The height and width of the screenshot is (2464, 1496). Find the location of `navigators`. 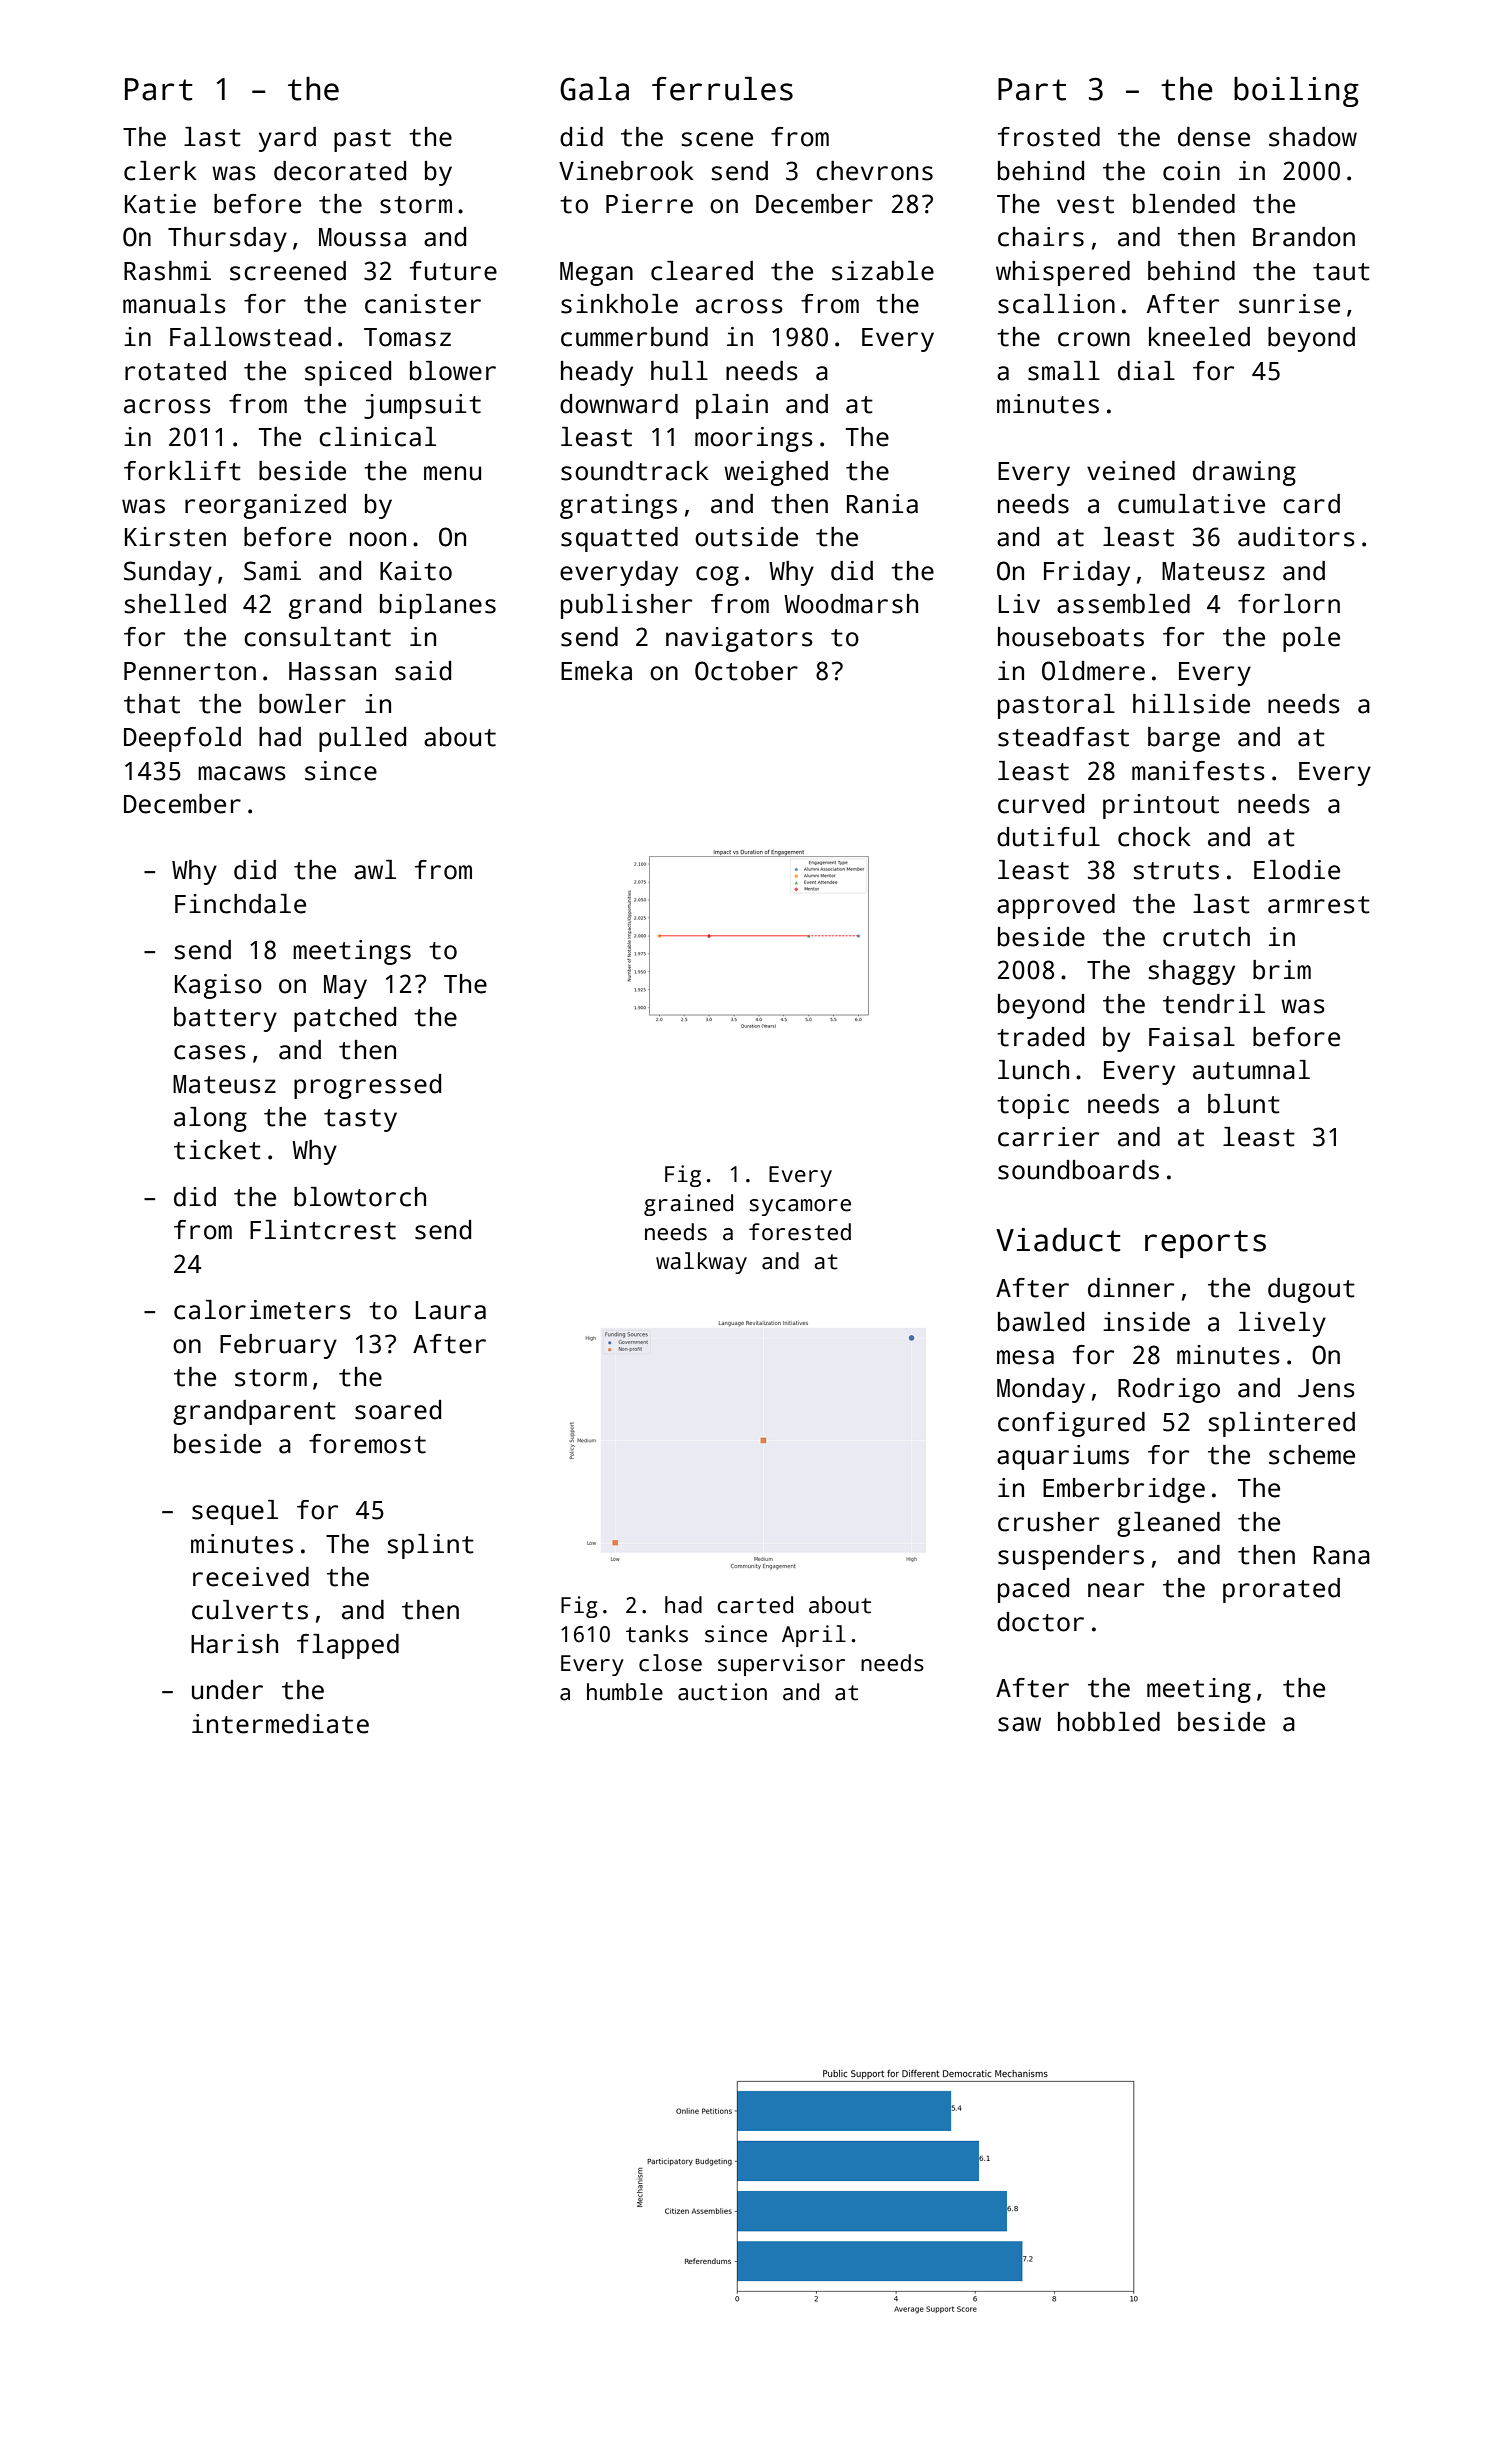

navigators is located at coordinates (739, 639).
